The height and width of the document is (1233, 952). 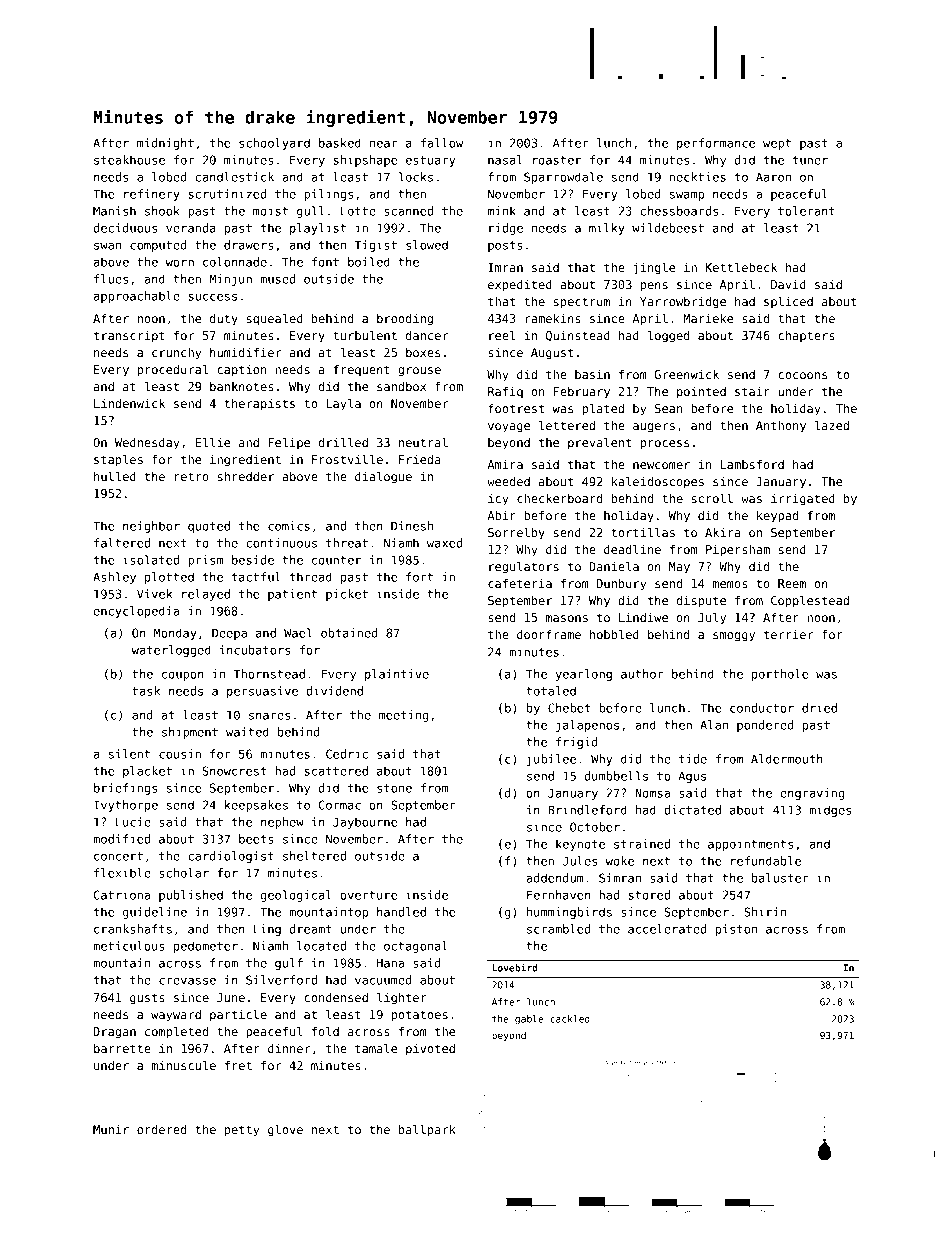 I want to click on Felipe, so click(x=289, y=443).
